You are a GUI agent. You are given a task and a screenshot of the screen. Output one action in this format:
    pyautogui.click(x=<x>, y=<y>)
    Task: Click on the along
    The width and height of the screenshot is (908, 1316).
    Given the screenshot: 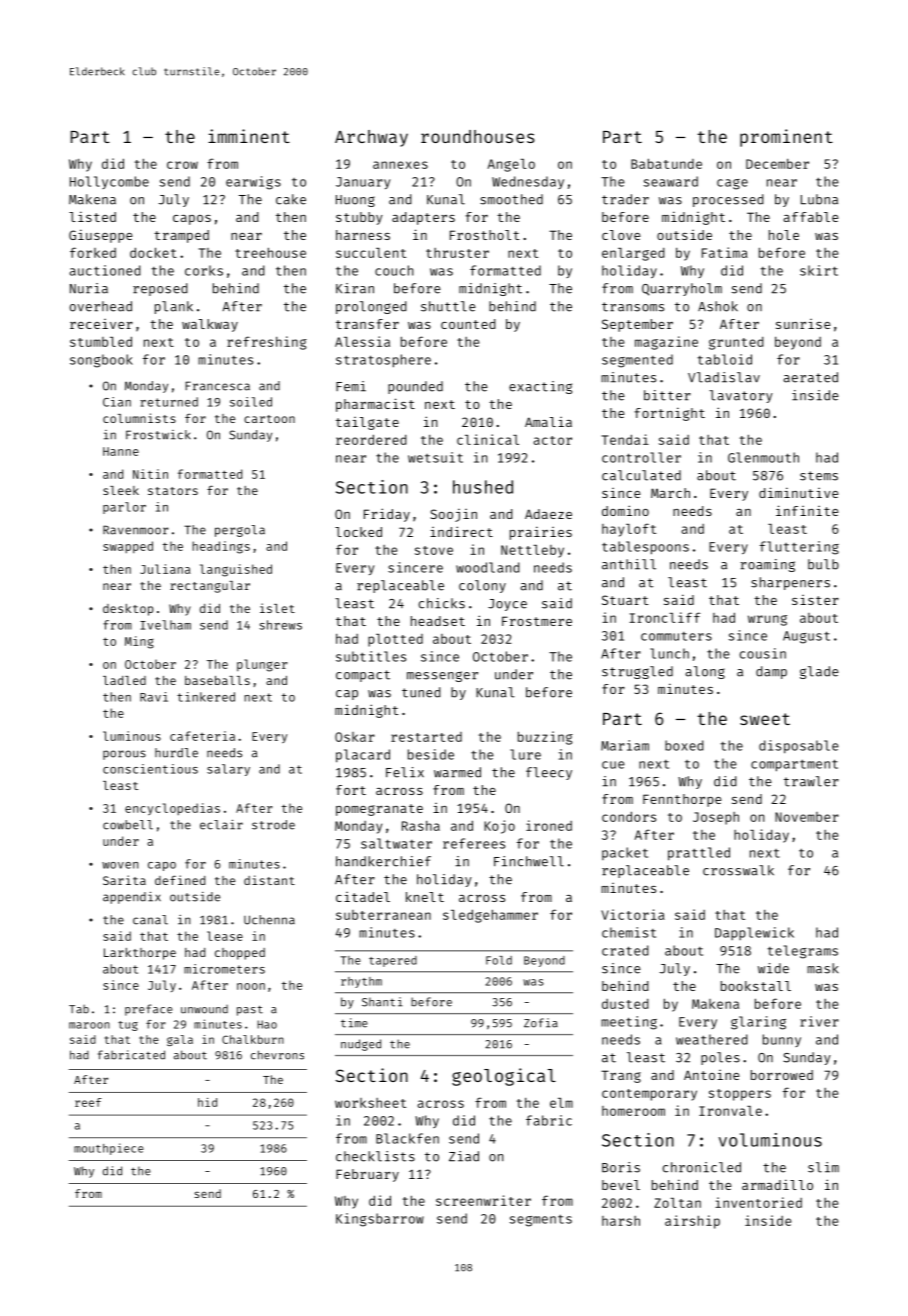 What is the action you would take?
    pyautogui.click(x=705, y=672)
